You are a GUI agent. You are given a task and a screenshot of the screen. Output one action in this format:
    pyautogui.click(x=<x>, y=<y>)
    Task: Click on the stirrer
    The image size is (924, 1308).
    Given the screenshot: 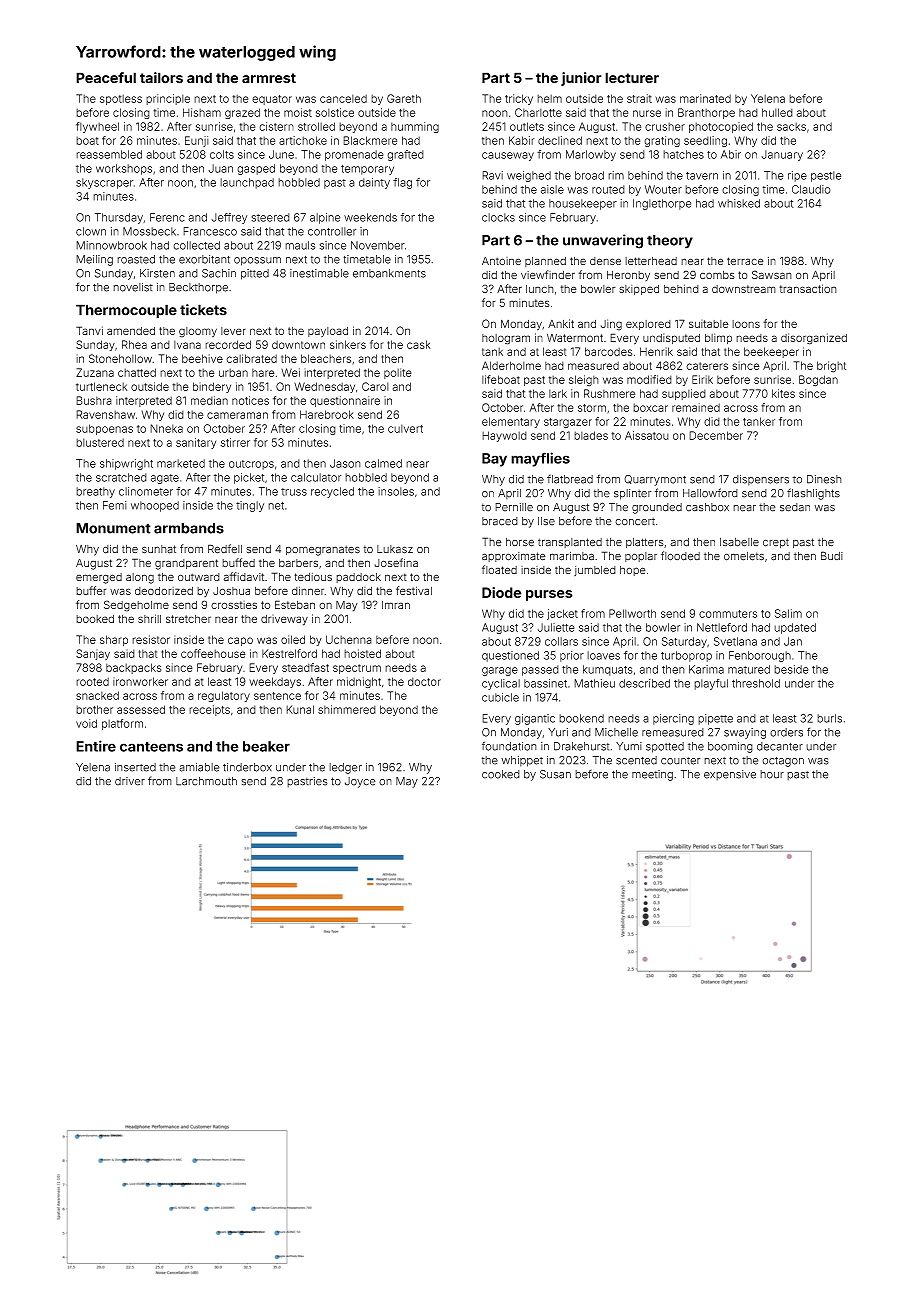 What is the action you would take?
    pyautogui.click(x=235, y=442)
